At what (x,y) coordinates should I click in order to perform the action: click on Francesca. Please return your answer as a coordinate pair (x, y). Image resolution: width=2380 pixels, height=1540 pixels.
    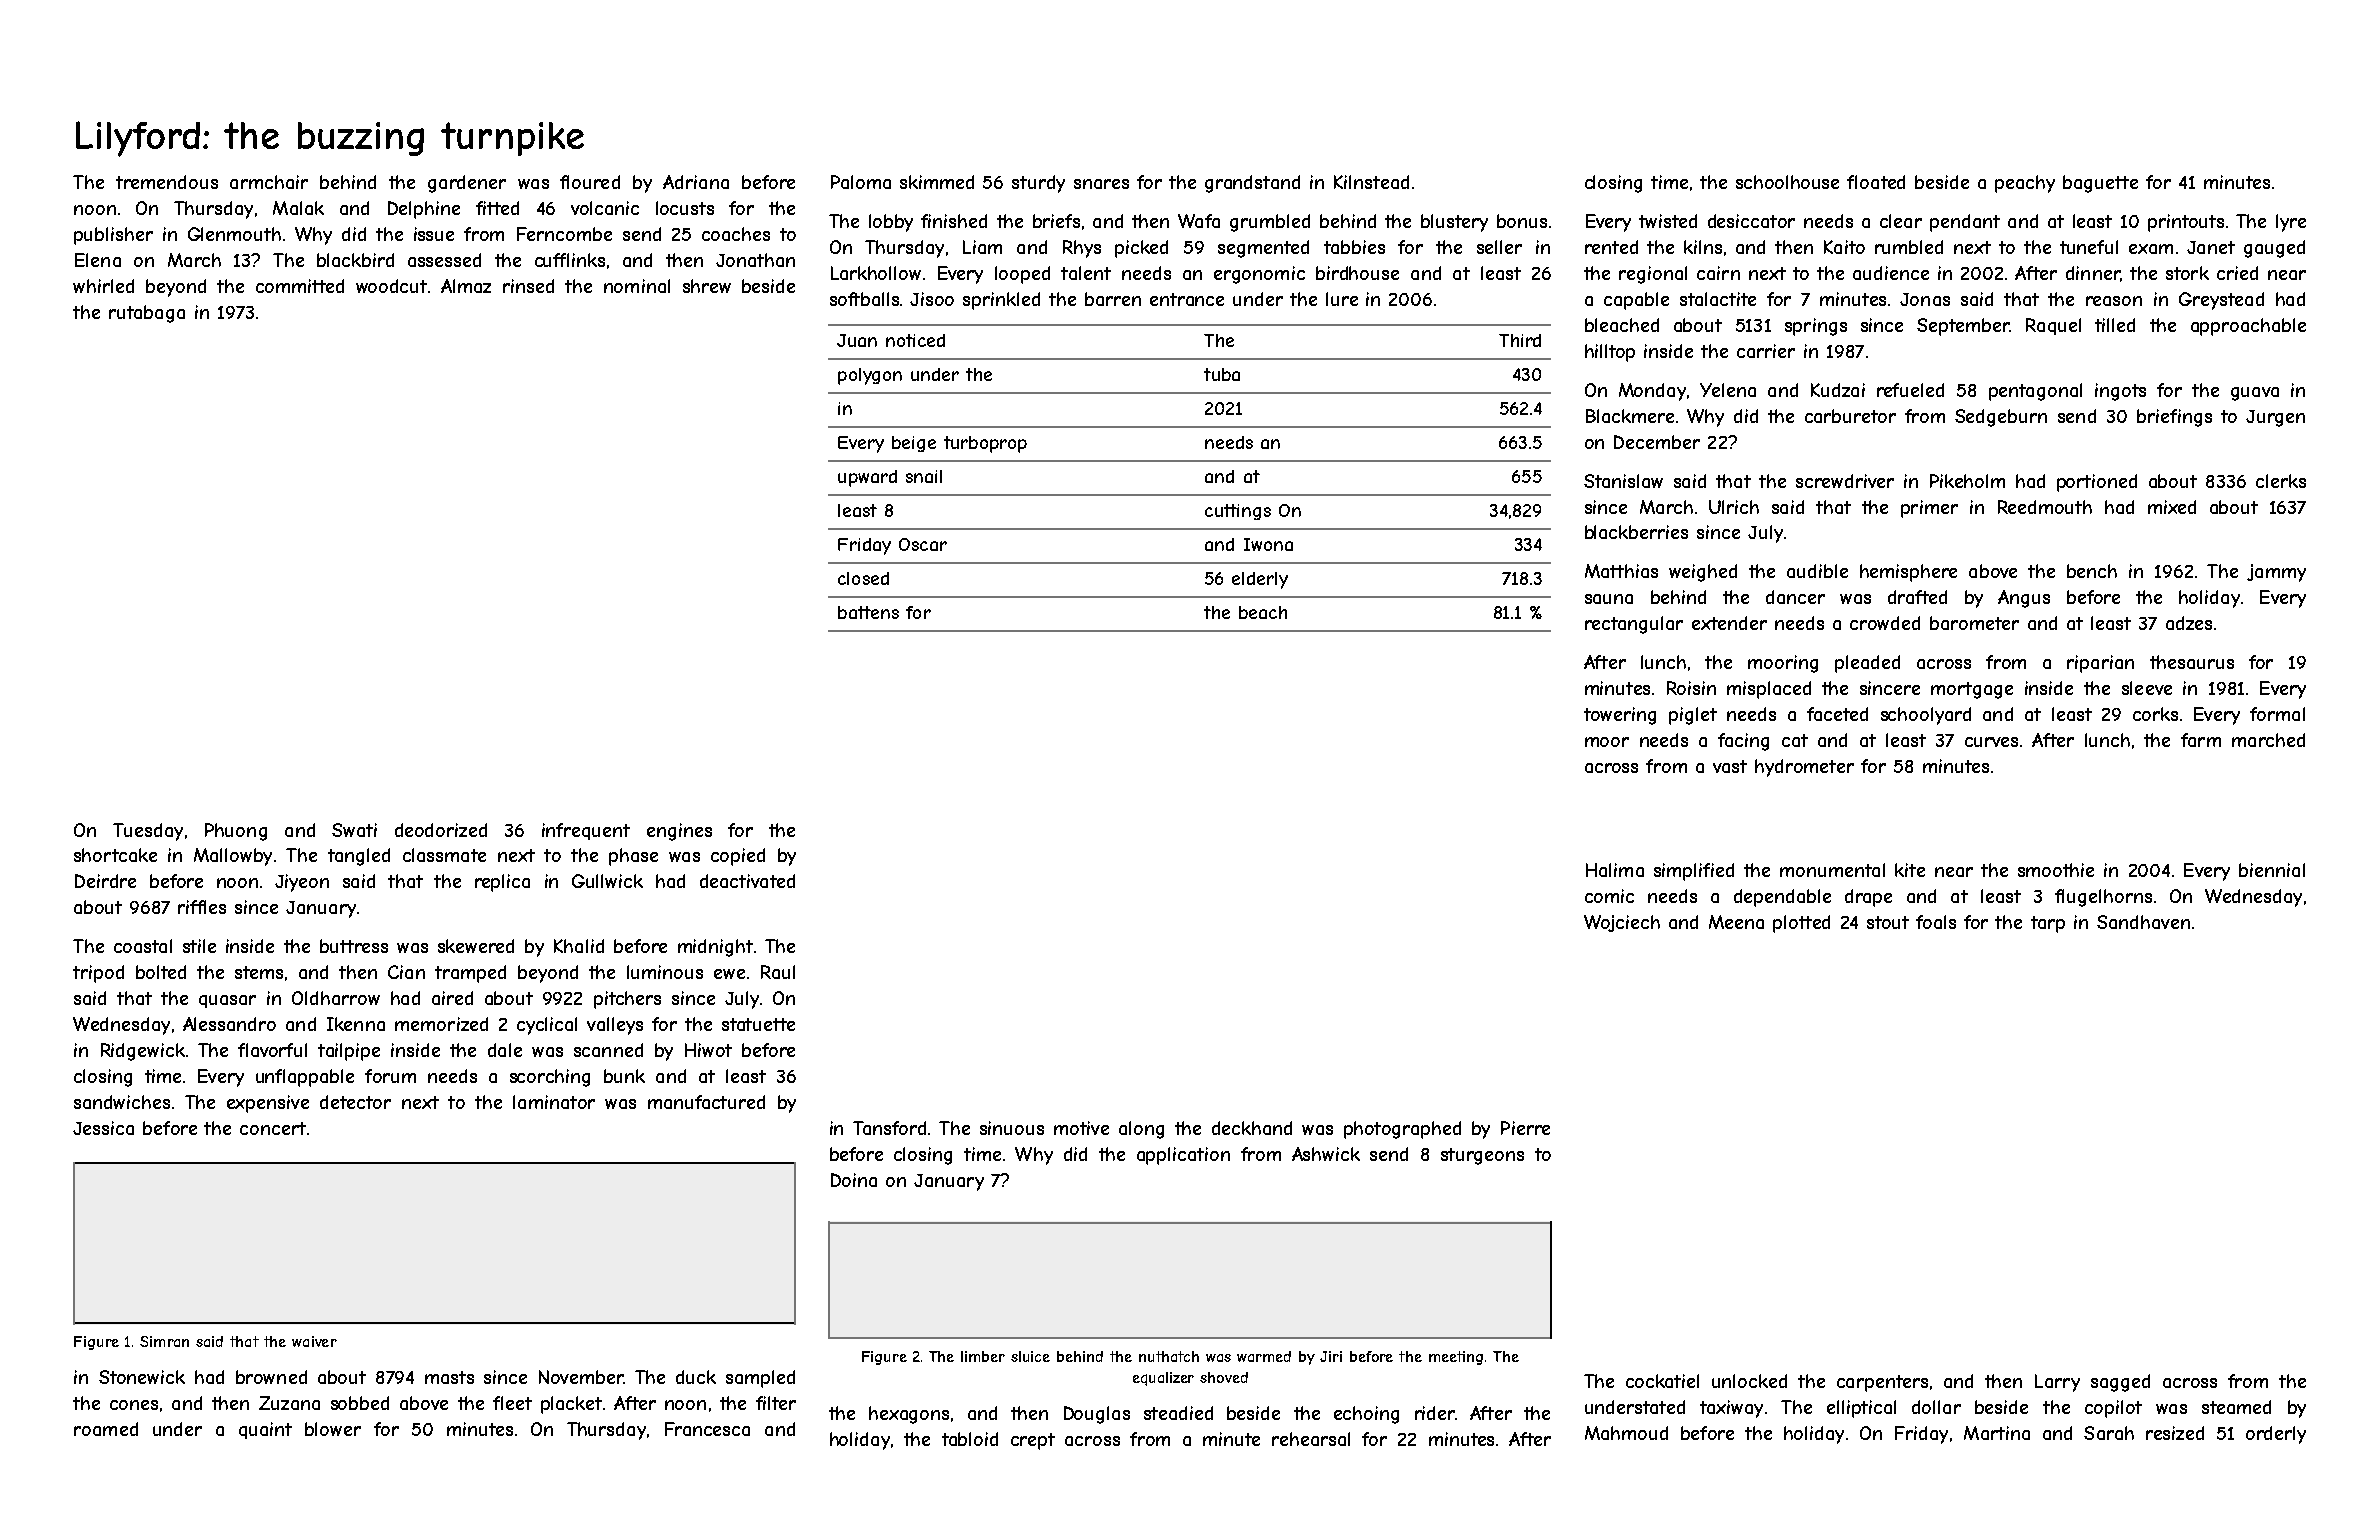
    Looking at the image, I should click on (707, 1429).
